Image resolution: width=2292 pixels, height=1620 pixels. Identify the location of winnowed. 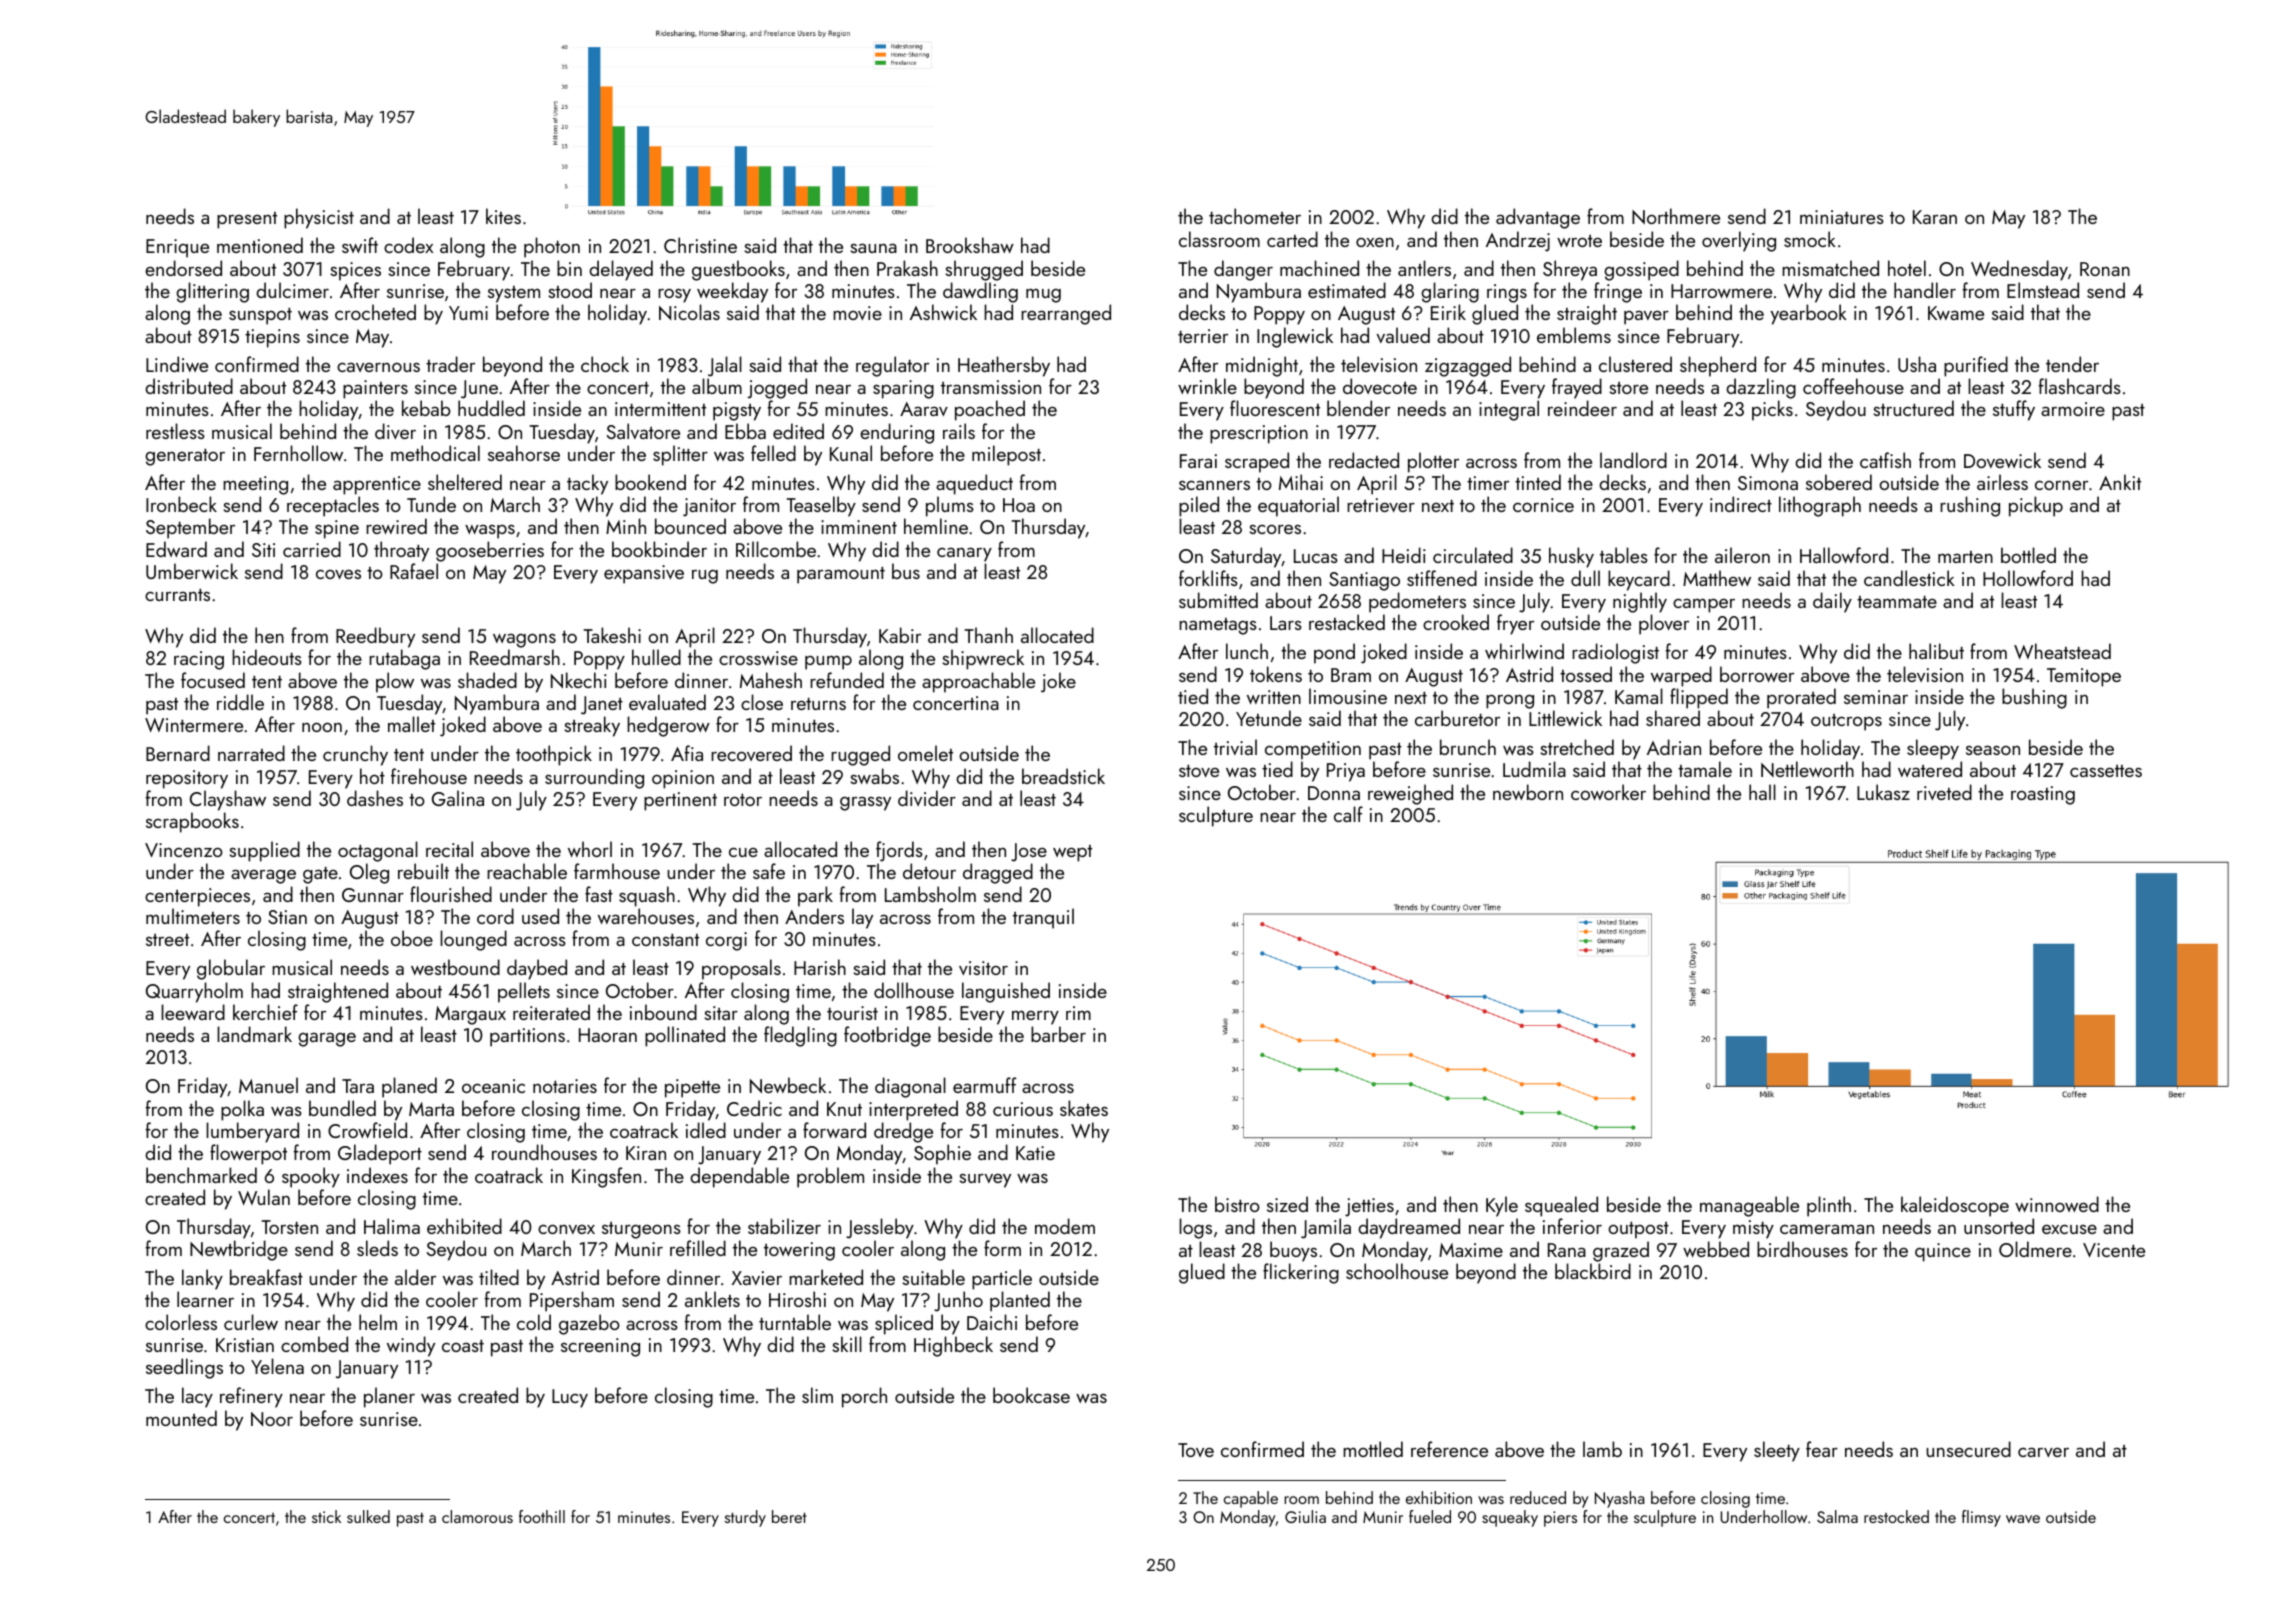
(2057, 1204).
